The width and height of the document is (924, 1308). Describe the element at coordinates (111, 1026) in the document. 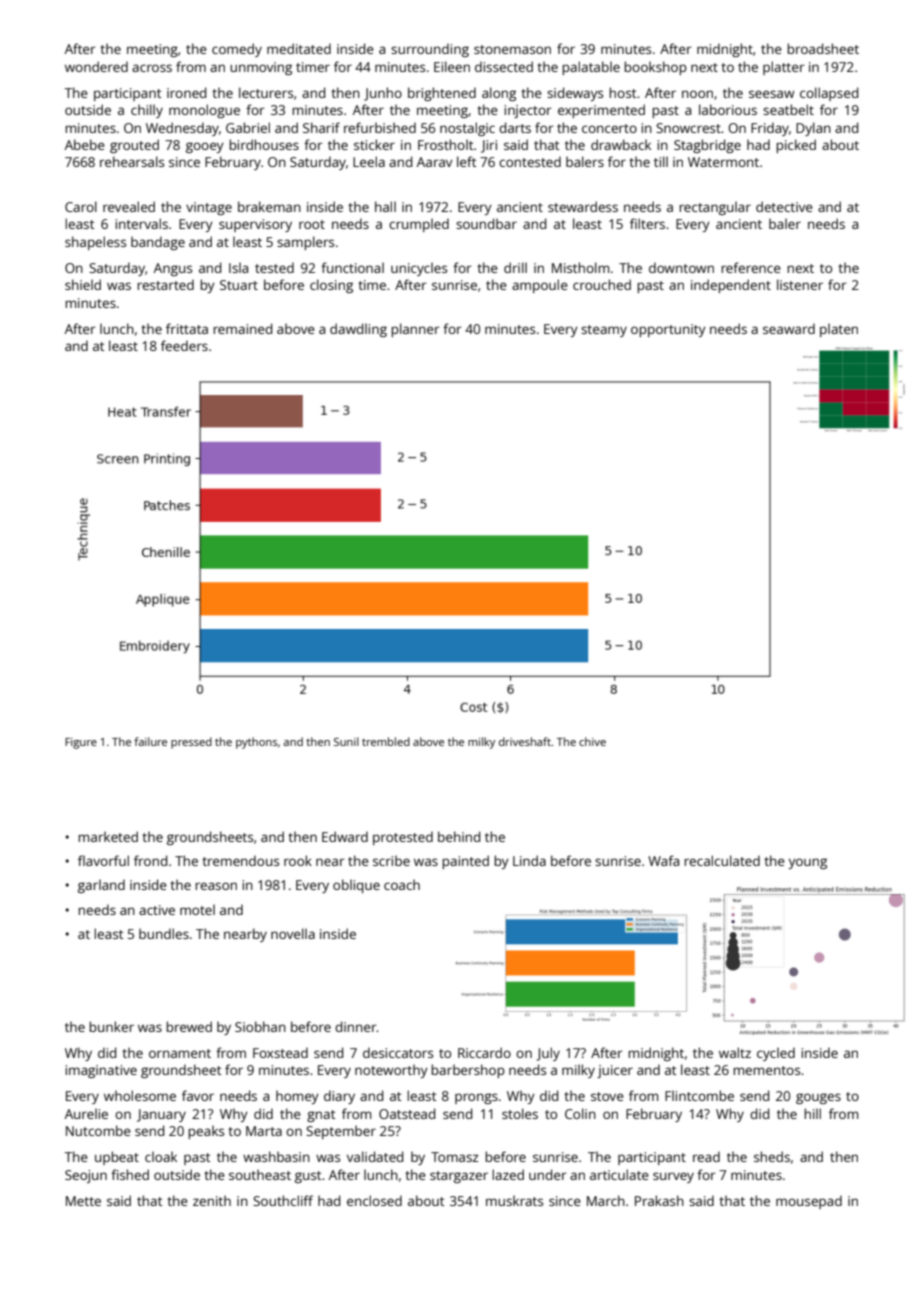

I see `bunker` at that location.
